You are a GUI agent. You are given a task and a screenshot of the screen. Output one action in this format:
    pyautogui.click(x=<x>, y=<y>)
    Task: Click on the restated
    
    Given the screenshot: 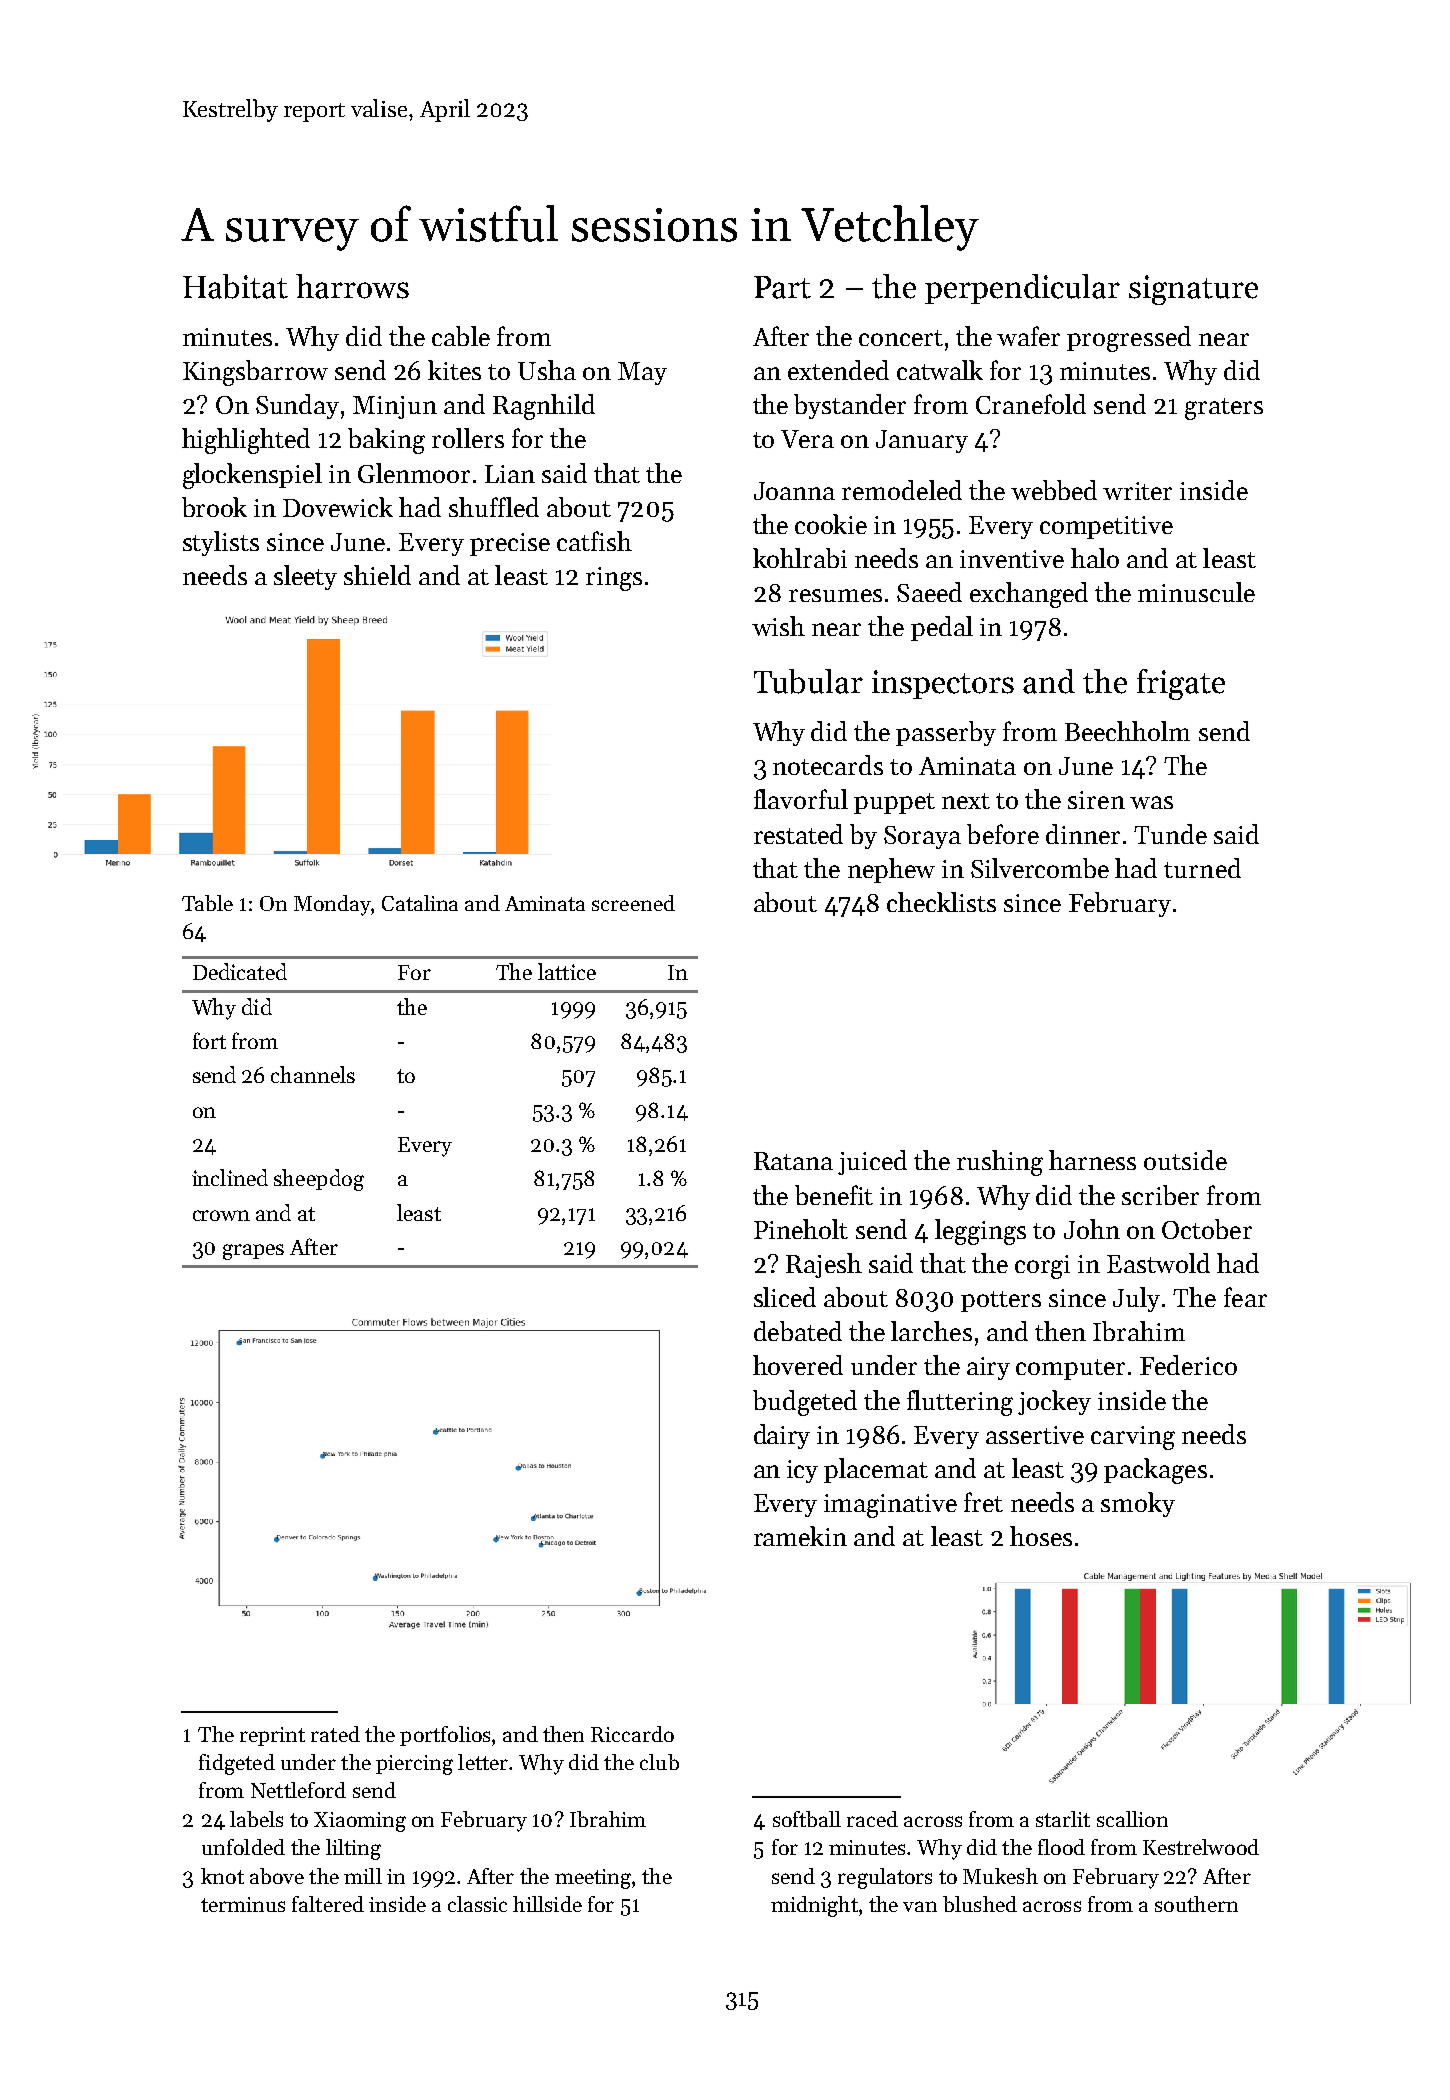 What is the action you would take?
    pyautogui.click(x=798, y=834)
